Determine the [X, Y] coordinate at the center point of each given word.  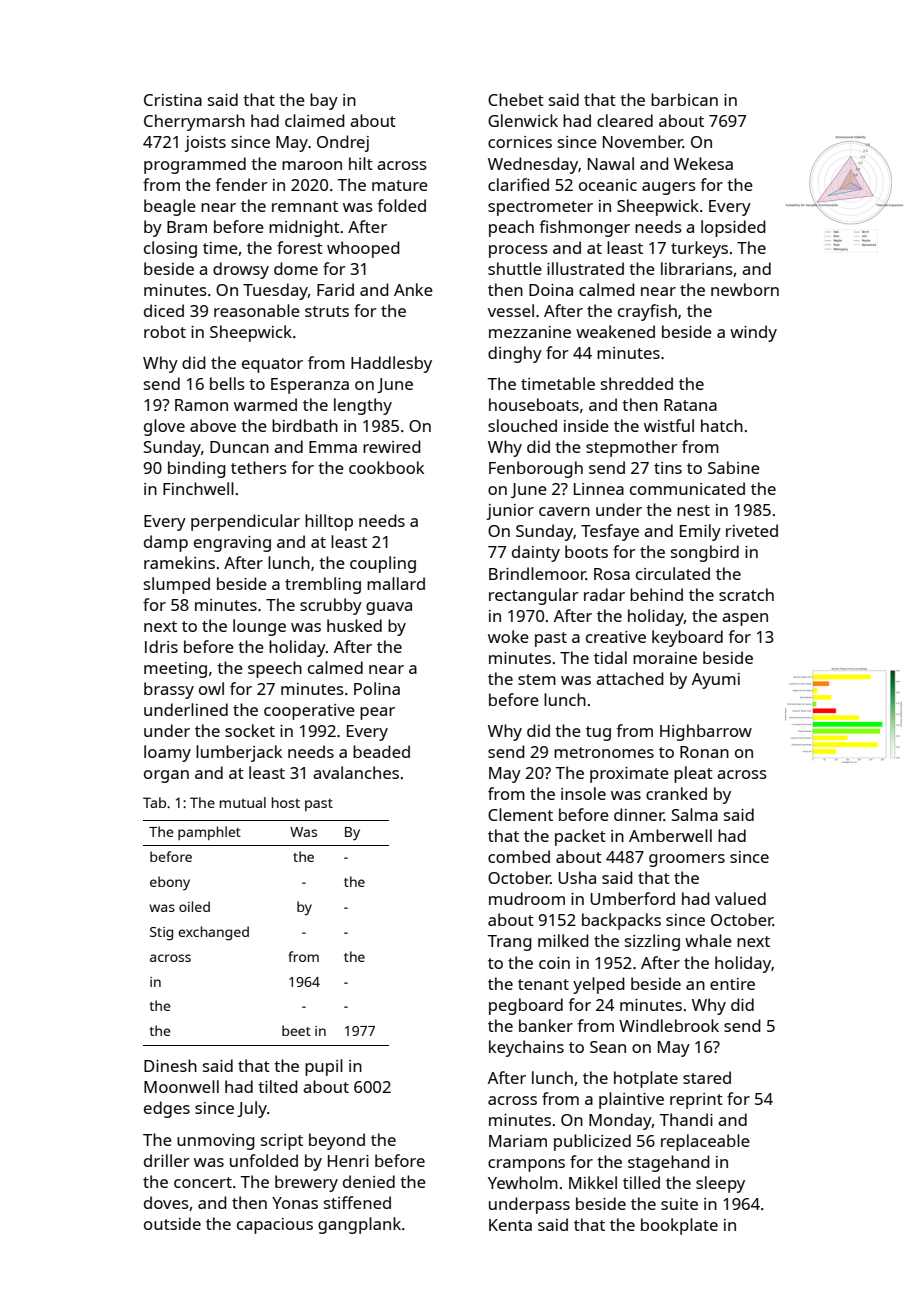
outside [172, 1223]
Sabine [734, 467]
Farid [335, 289]
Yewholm [523, 1182]
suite [679, 1204]
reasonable [257, 310]
